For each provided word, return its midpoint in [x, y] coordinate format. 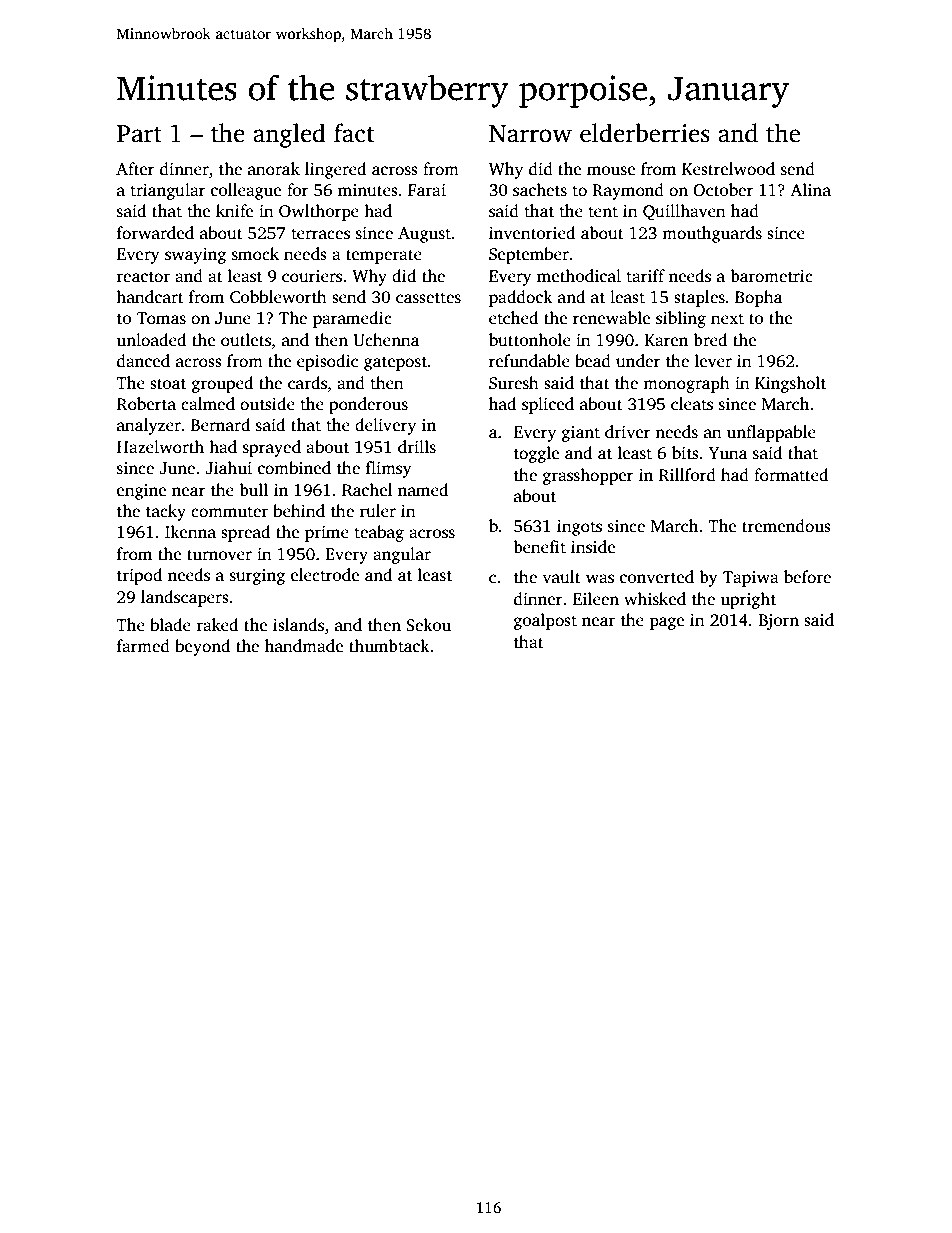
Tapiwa [751, 579]
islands [298, 625]
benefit [540, 547]
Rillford [687, 474]
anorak [274, 169]
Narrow [530, 134]
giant [581, 434]
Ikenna [190, 531]
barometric [772, 276]
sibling [681, 319]
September [529, 255]
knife [234, 210]
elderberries [645, 133]
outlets [246, 340]
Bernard [220, 425]
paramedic [352, 319]
